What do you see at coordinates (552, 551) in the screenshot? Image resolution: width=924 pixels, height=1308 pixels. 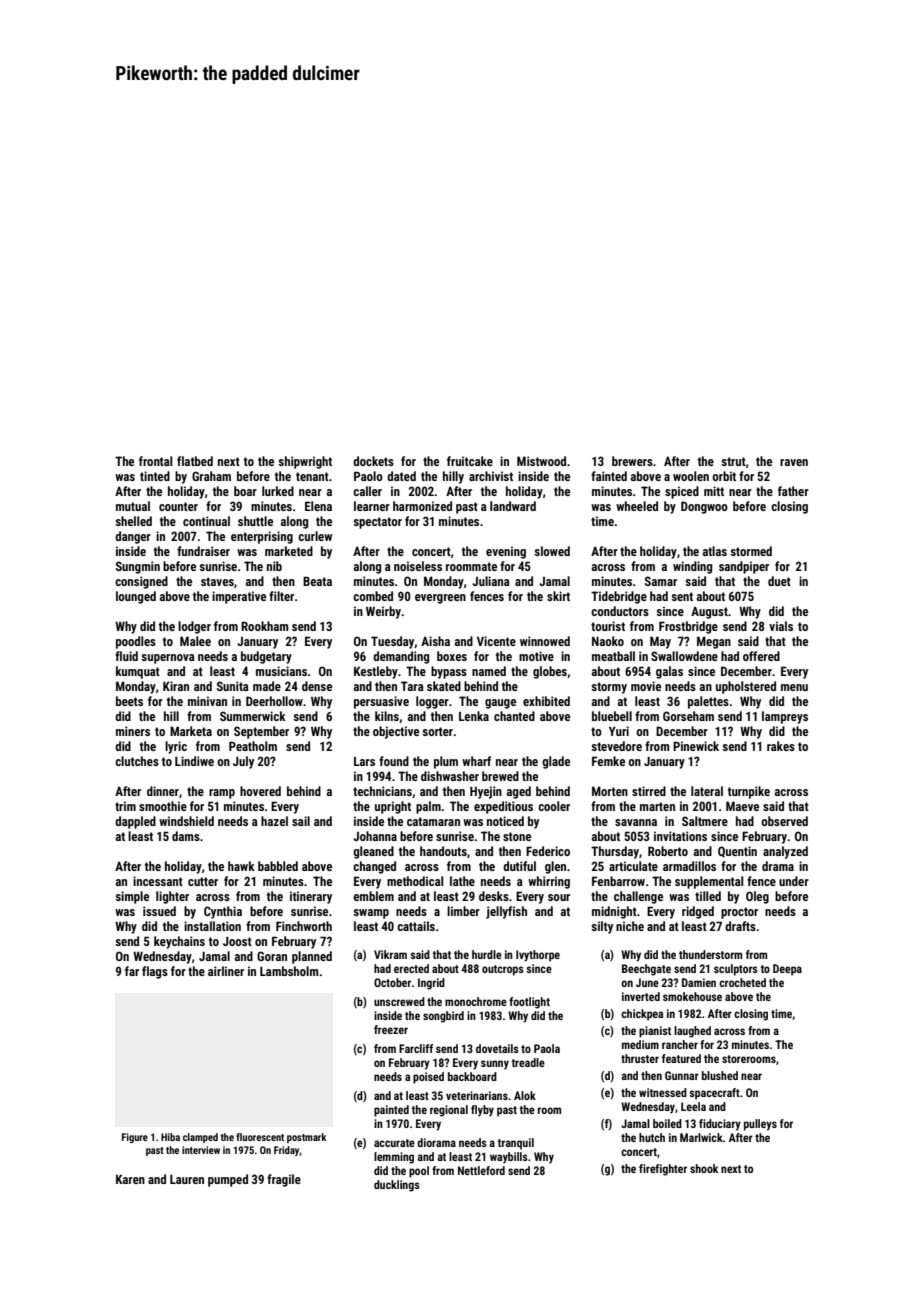 I see `slowed` at bounding box center [552, 551].
